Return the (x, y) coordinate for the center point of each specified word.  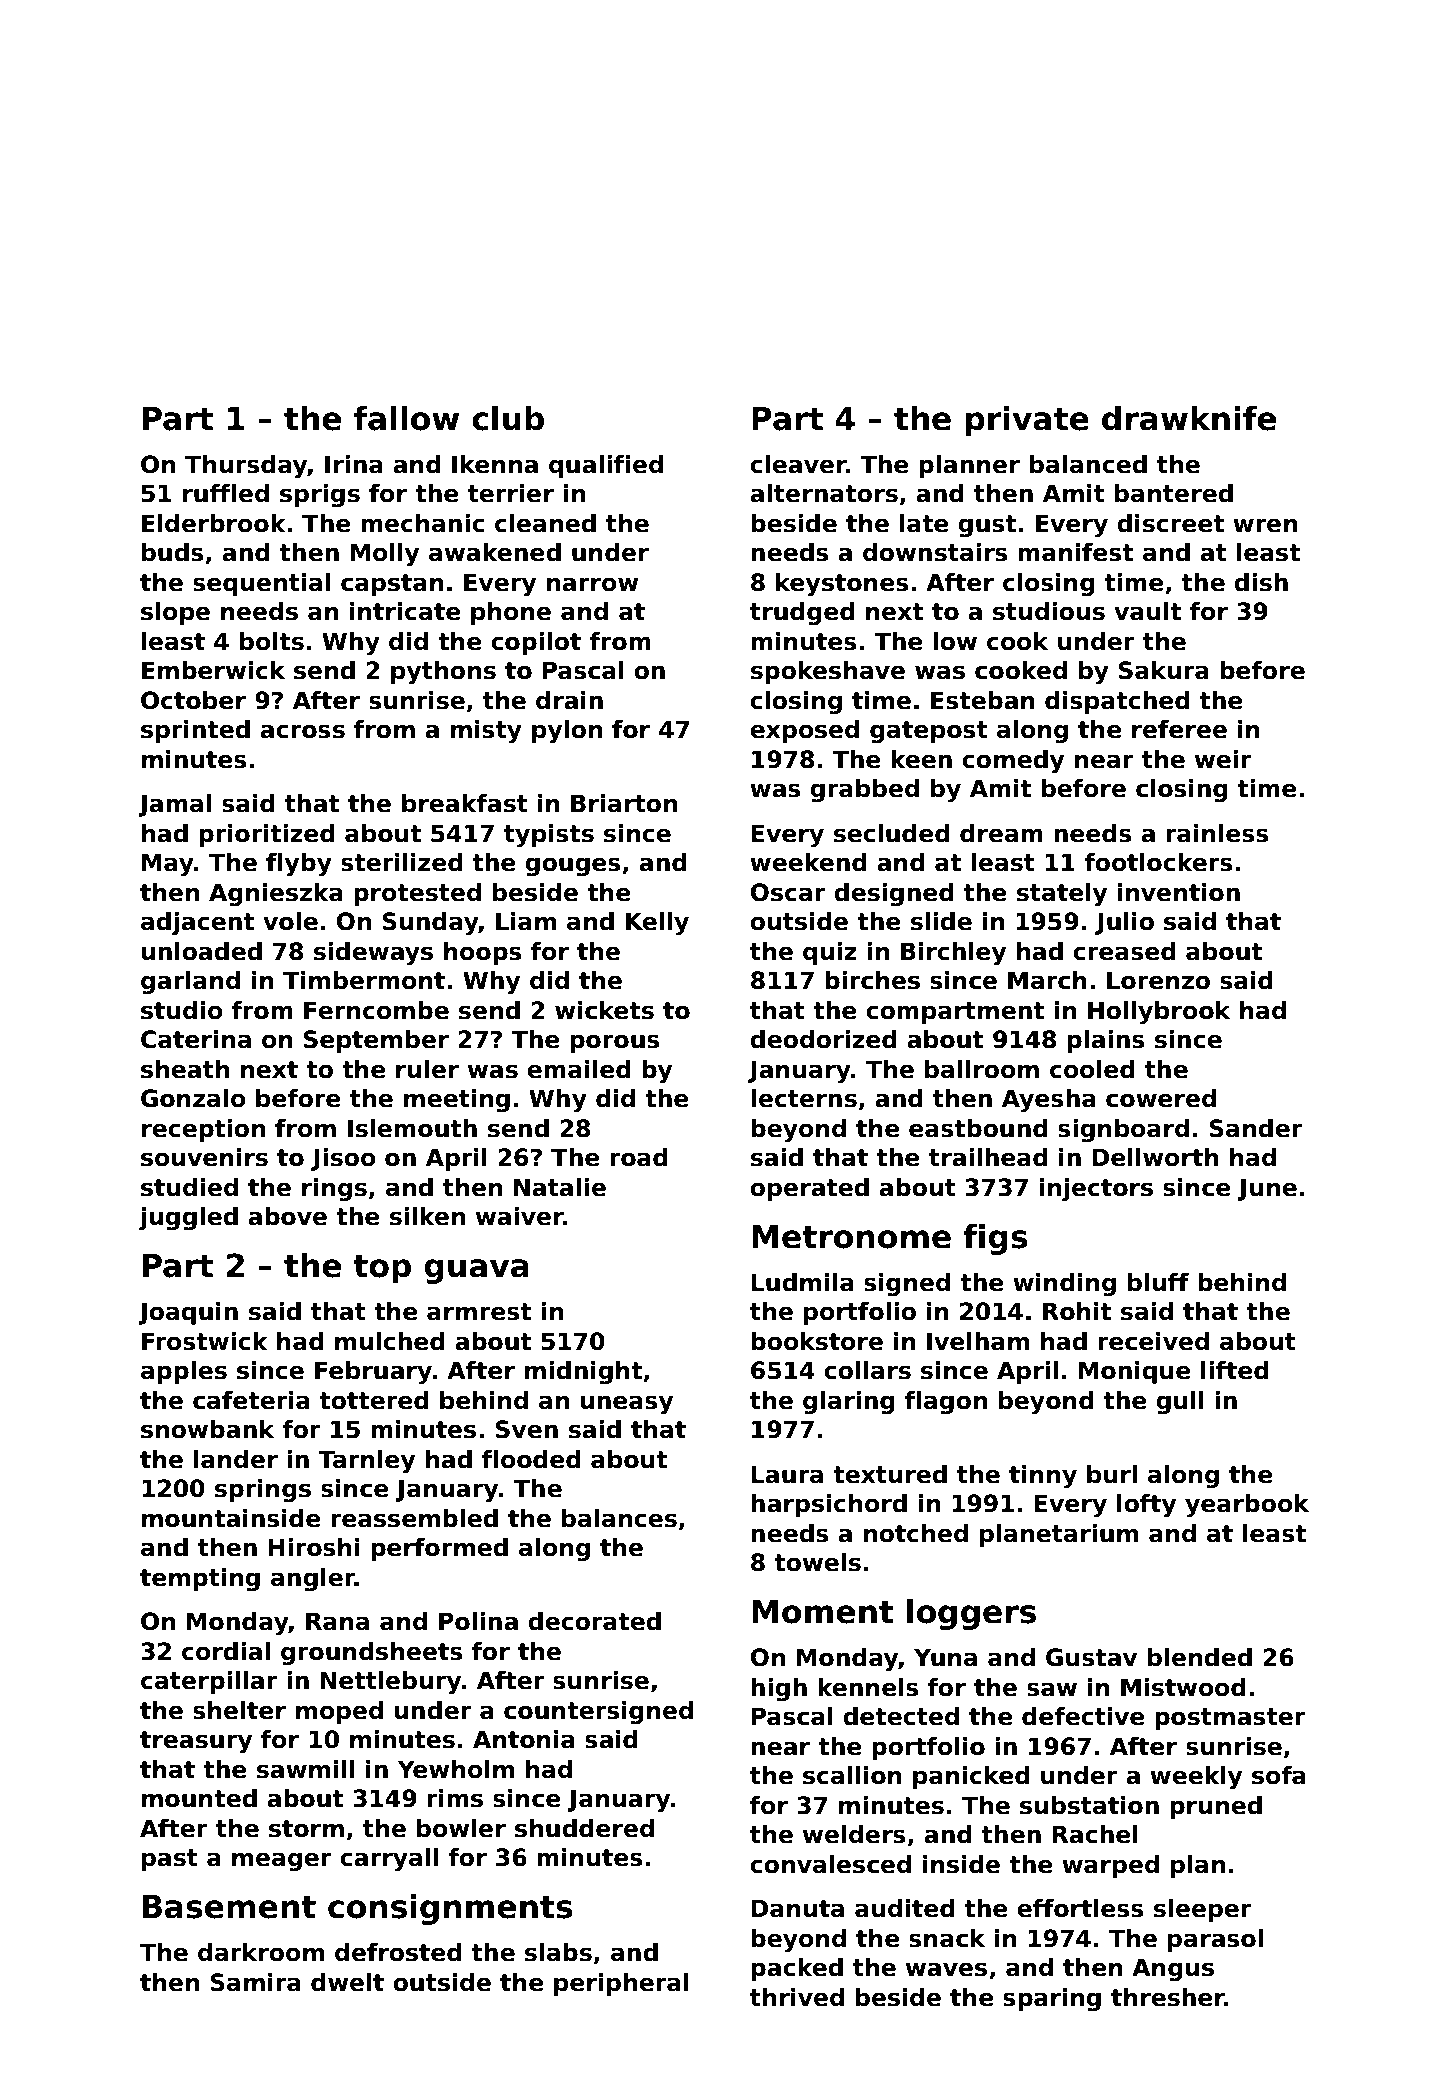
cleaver (798, 464)
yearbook (1247, 1505)
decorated (594, 1621)
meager (282, 1861)
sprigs (320, 495)
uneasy (627, 1404)
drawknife (1189, 418)
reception (203, 1130)
